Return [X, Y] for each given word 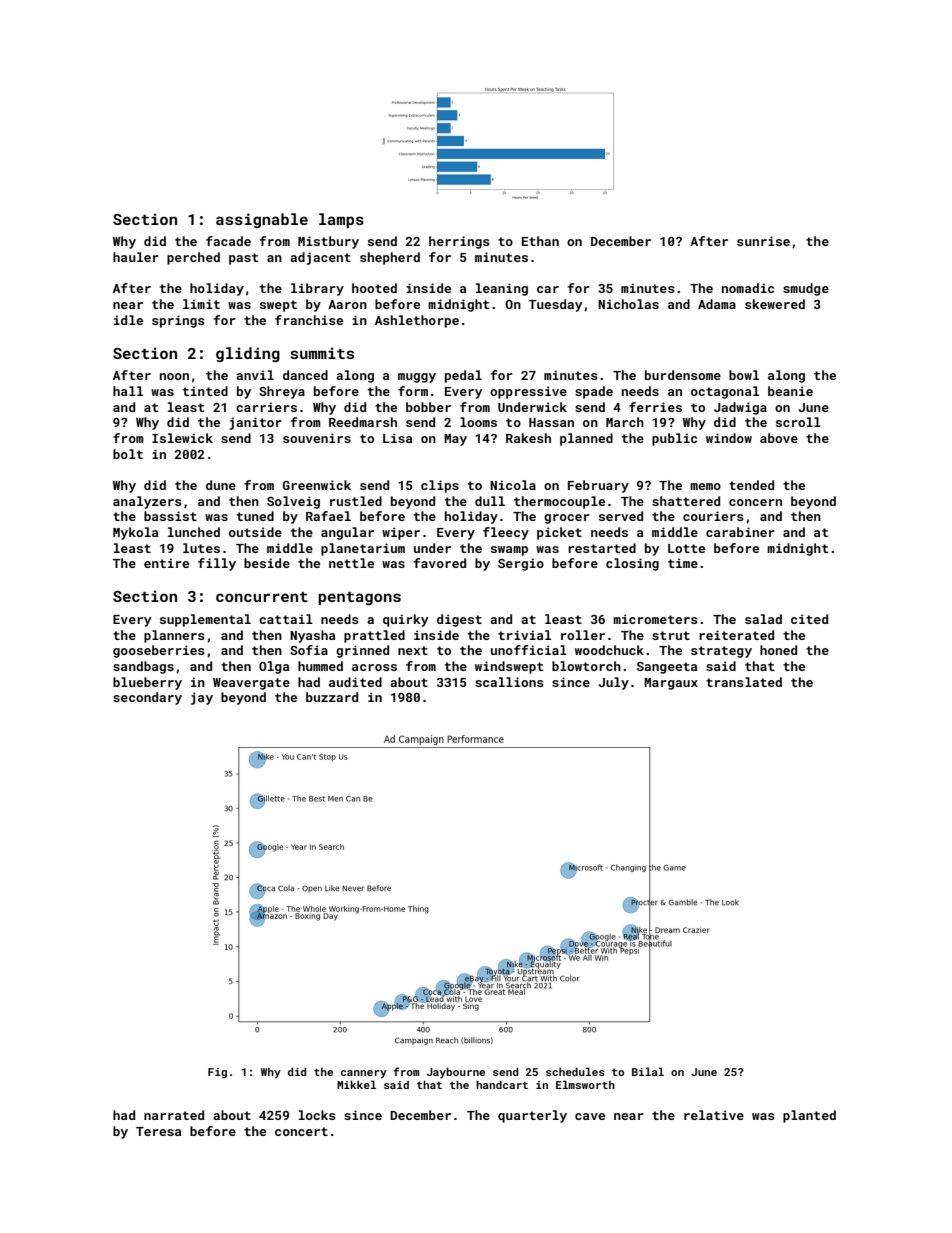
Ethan [540, 241]
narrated [174, 1115]
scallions [509, 682]
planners [174, 636]
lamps [341, 220]
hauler [136, 257]
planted [809, 1116]
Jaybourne [456, 1073]
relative [714, 1115]
